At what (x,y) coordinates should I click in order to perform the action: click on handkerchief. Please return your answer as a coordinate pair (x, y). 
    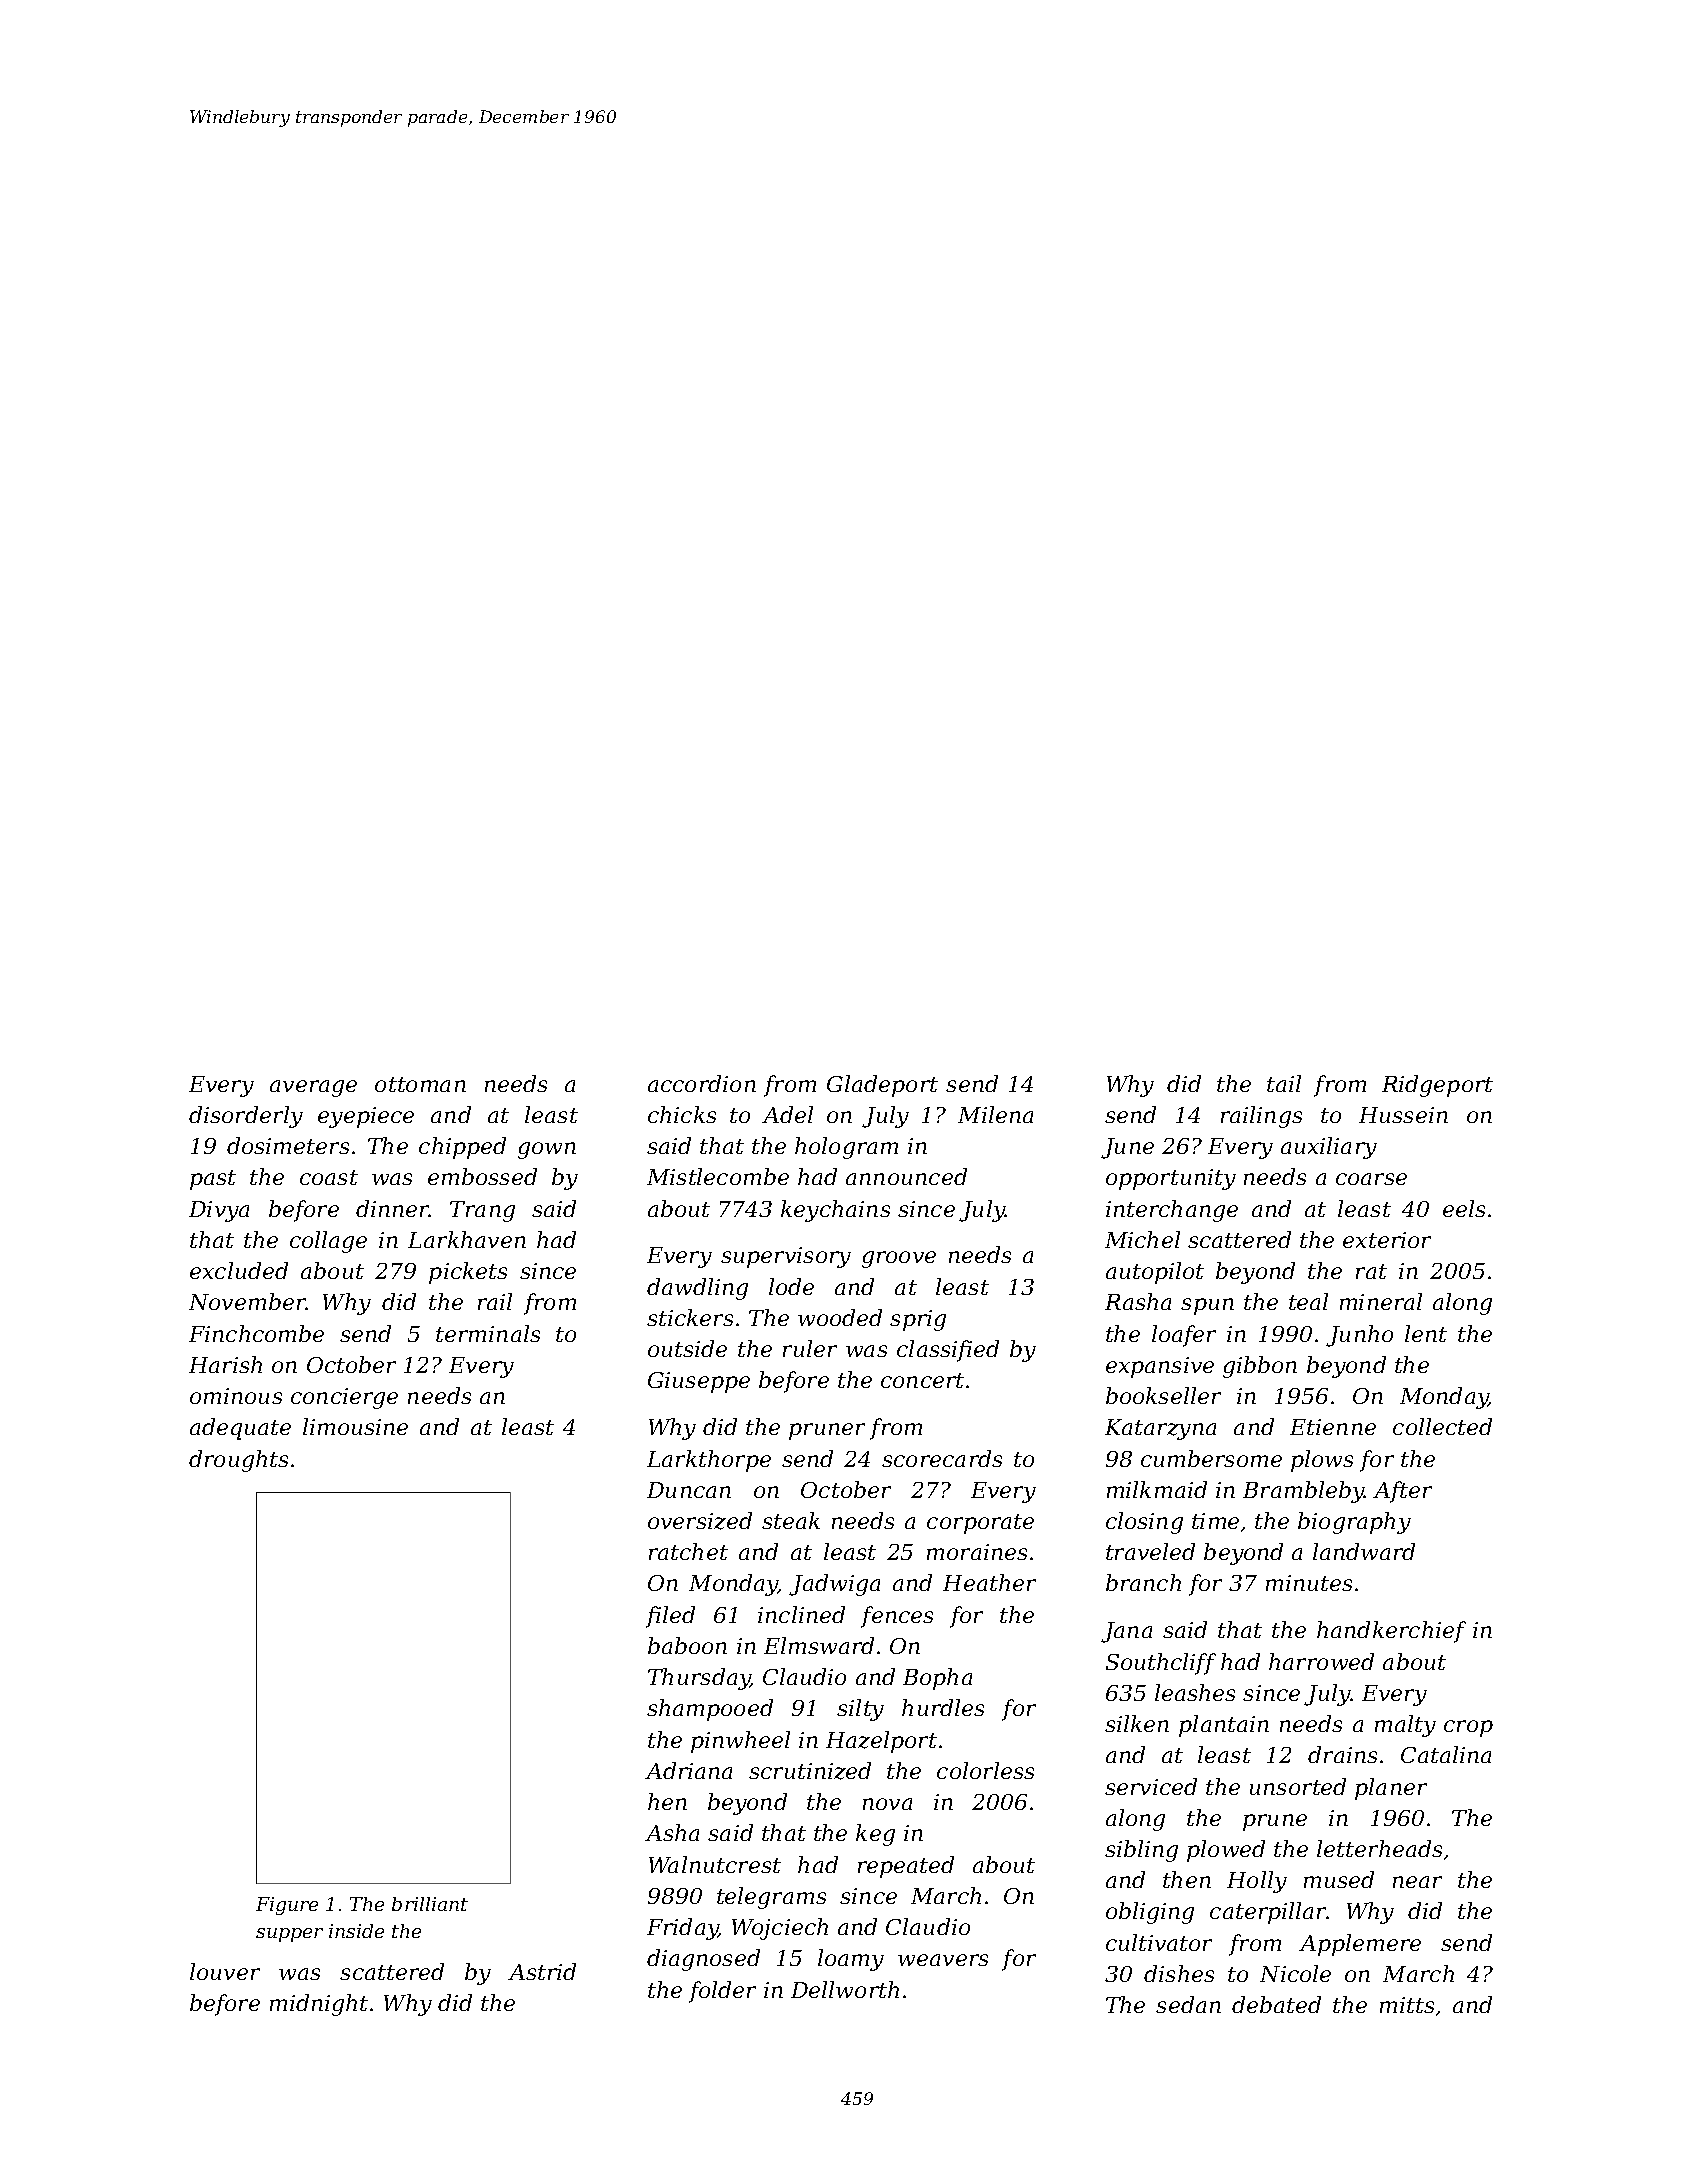
    Looking at the image, I should click on (1391, 1632).
